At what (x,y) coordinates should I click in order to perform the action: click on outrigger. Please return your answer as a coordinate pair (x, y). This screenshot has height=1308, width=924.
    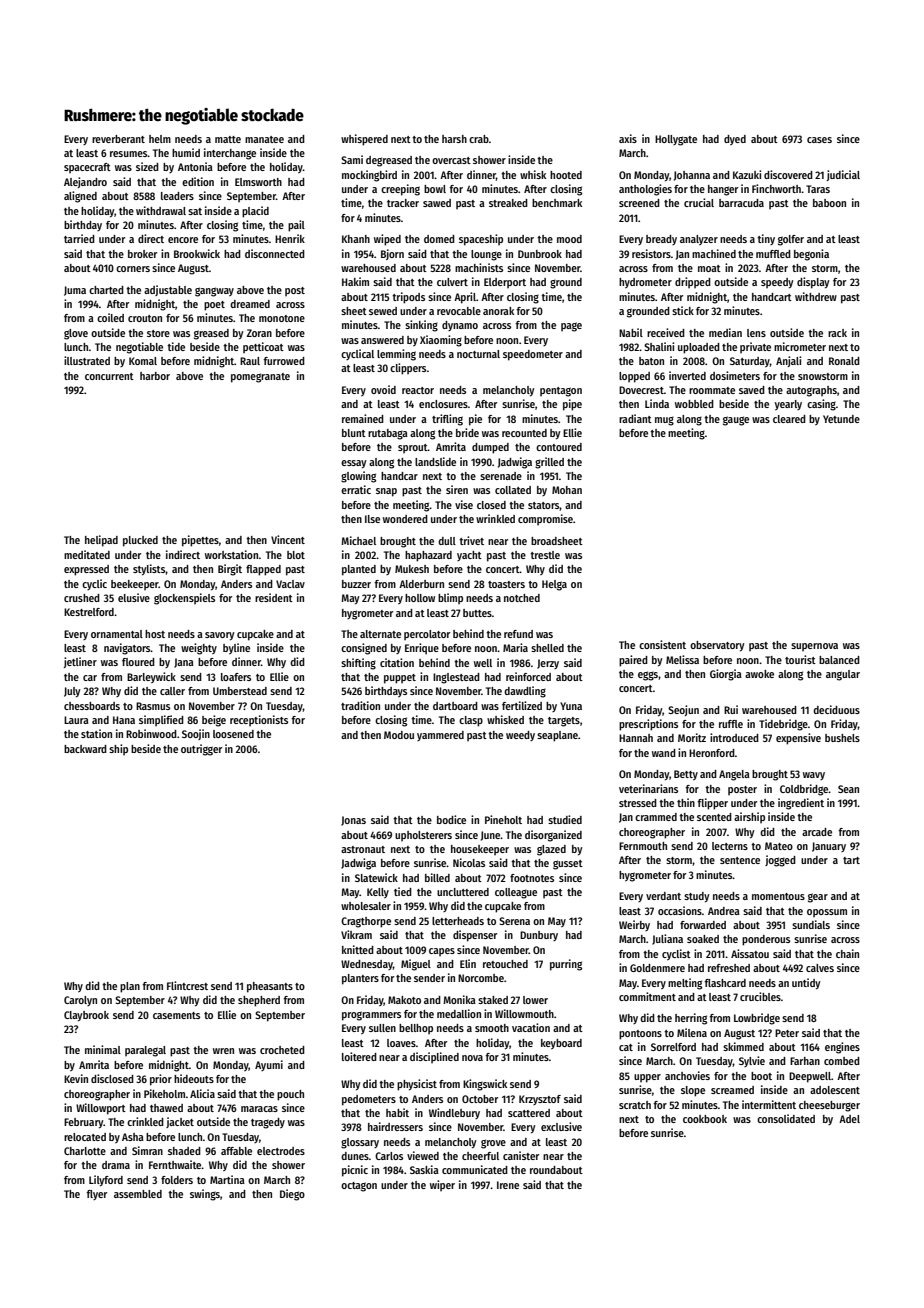
    Looking at the image, I should click on (201, 750).
